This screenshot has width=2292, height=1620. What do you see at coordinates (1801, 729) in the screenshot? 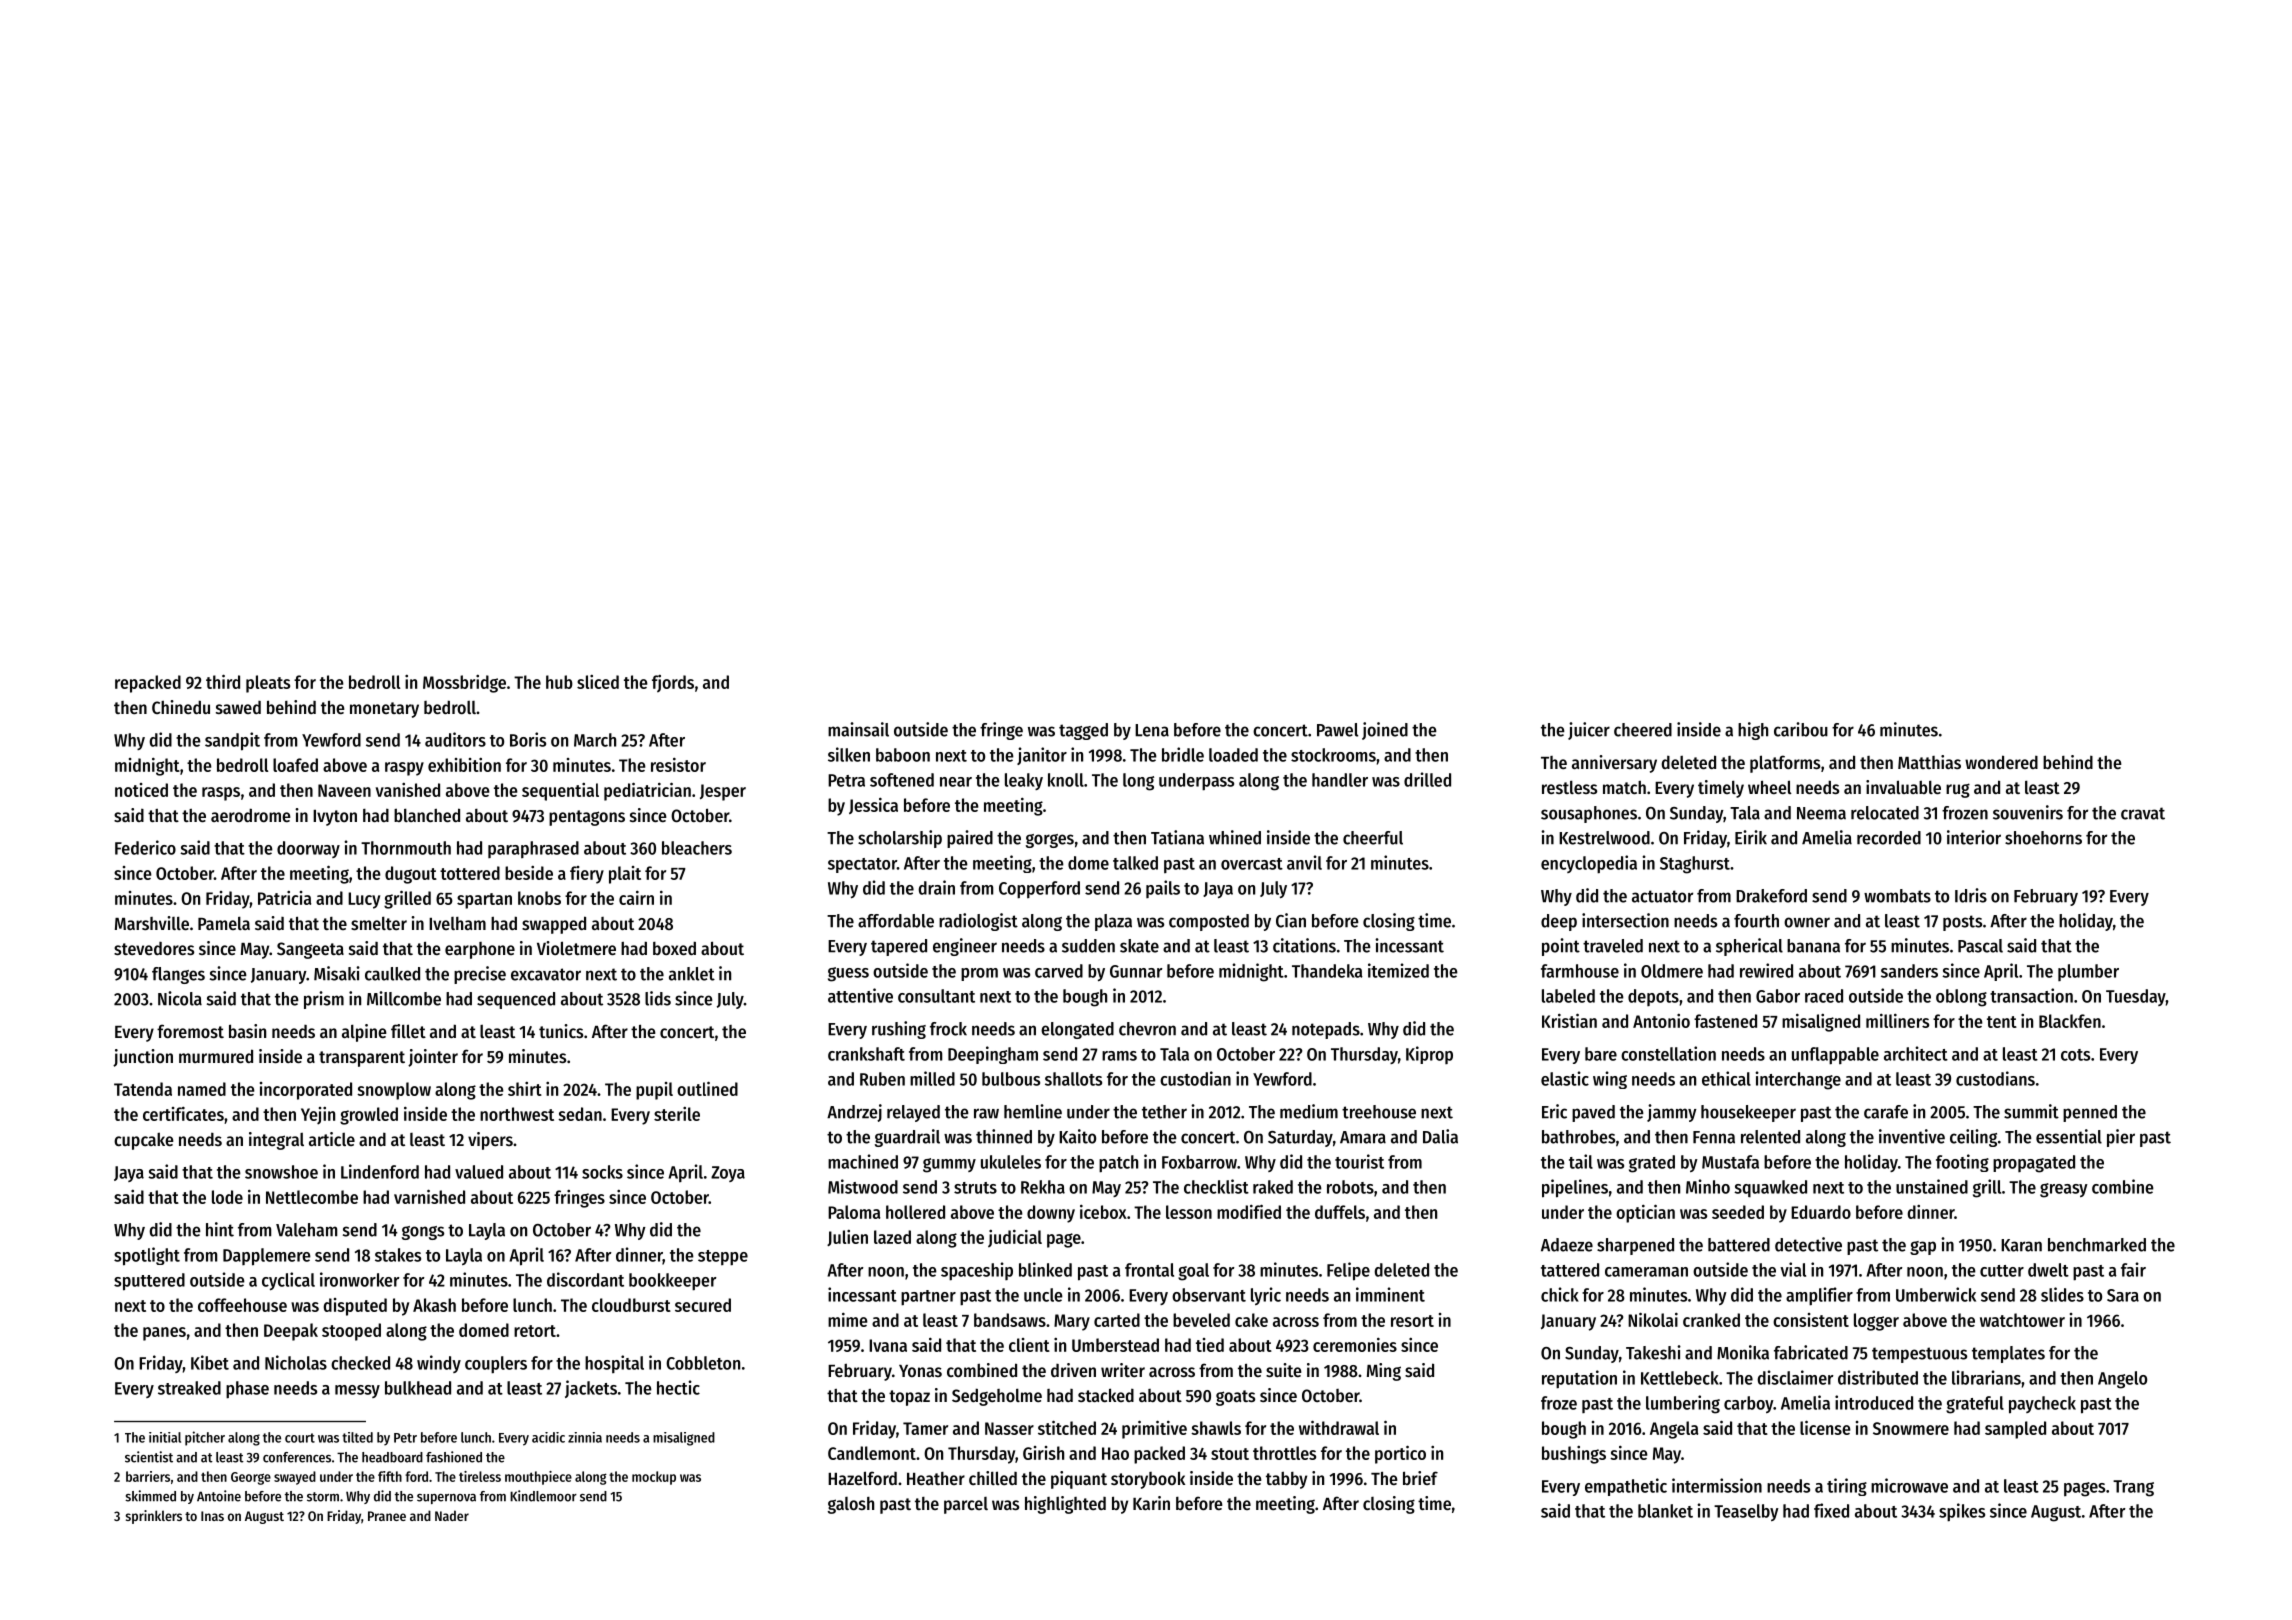
I see `caribou` at bounding box center [1801, 729].
